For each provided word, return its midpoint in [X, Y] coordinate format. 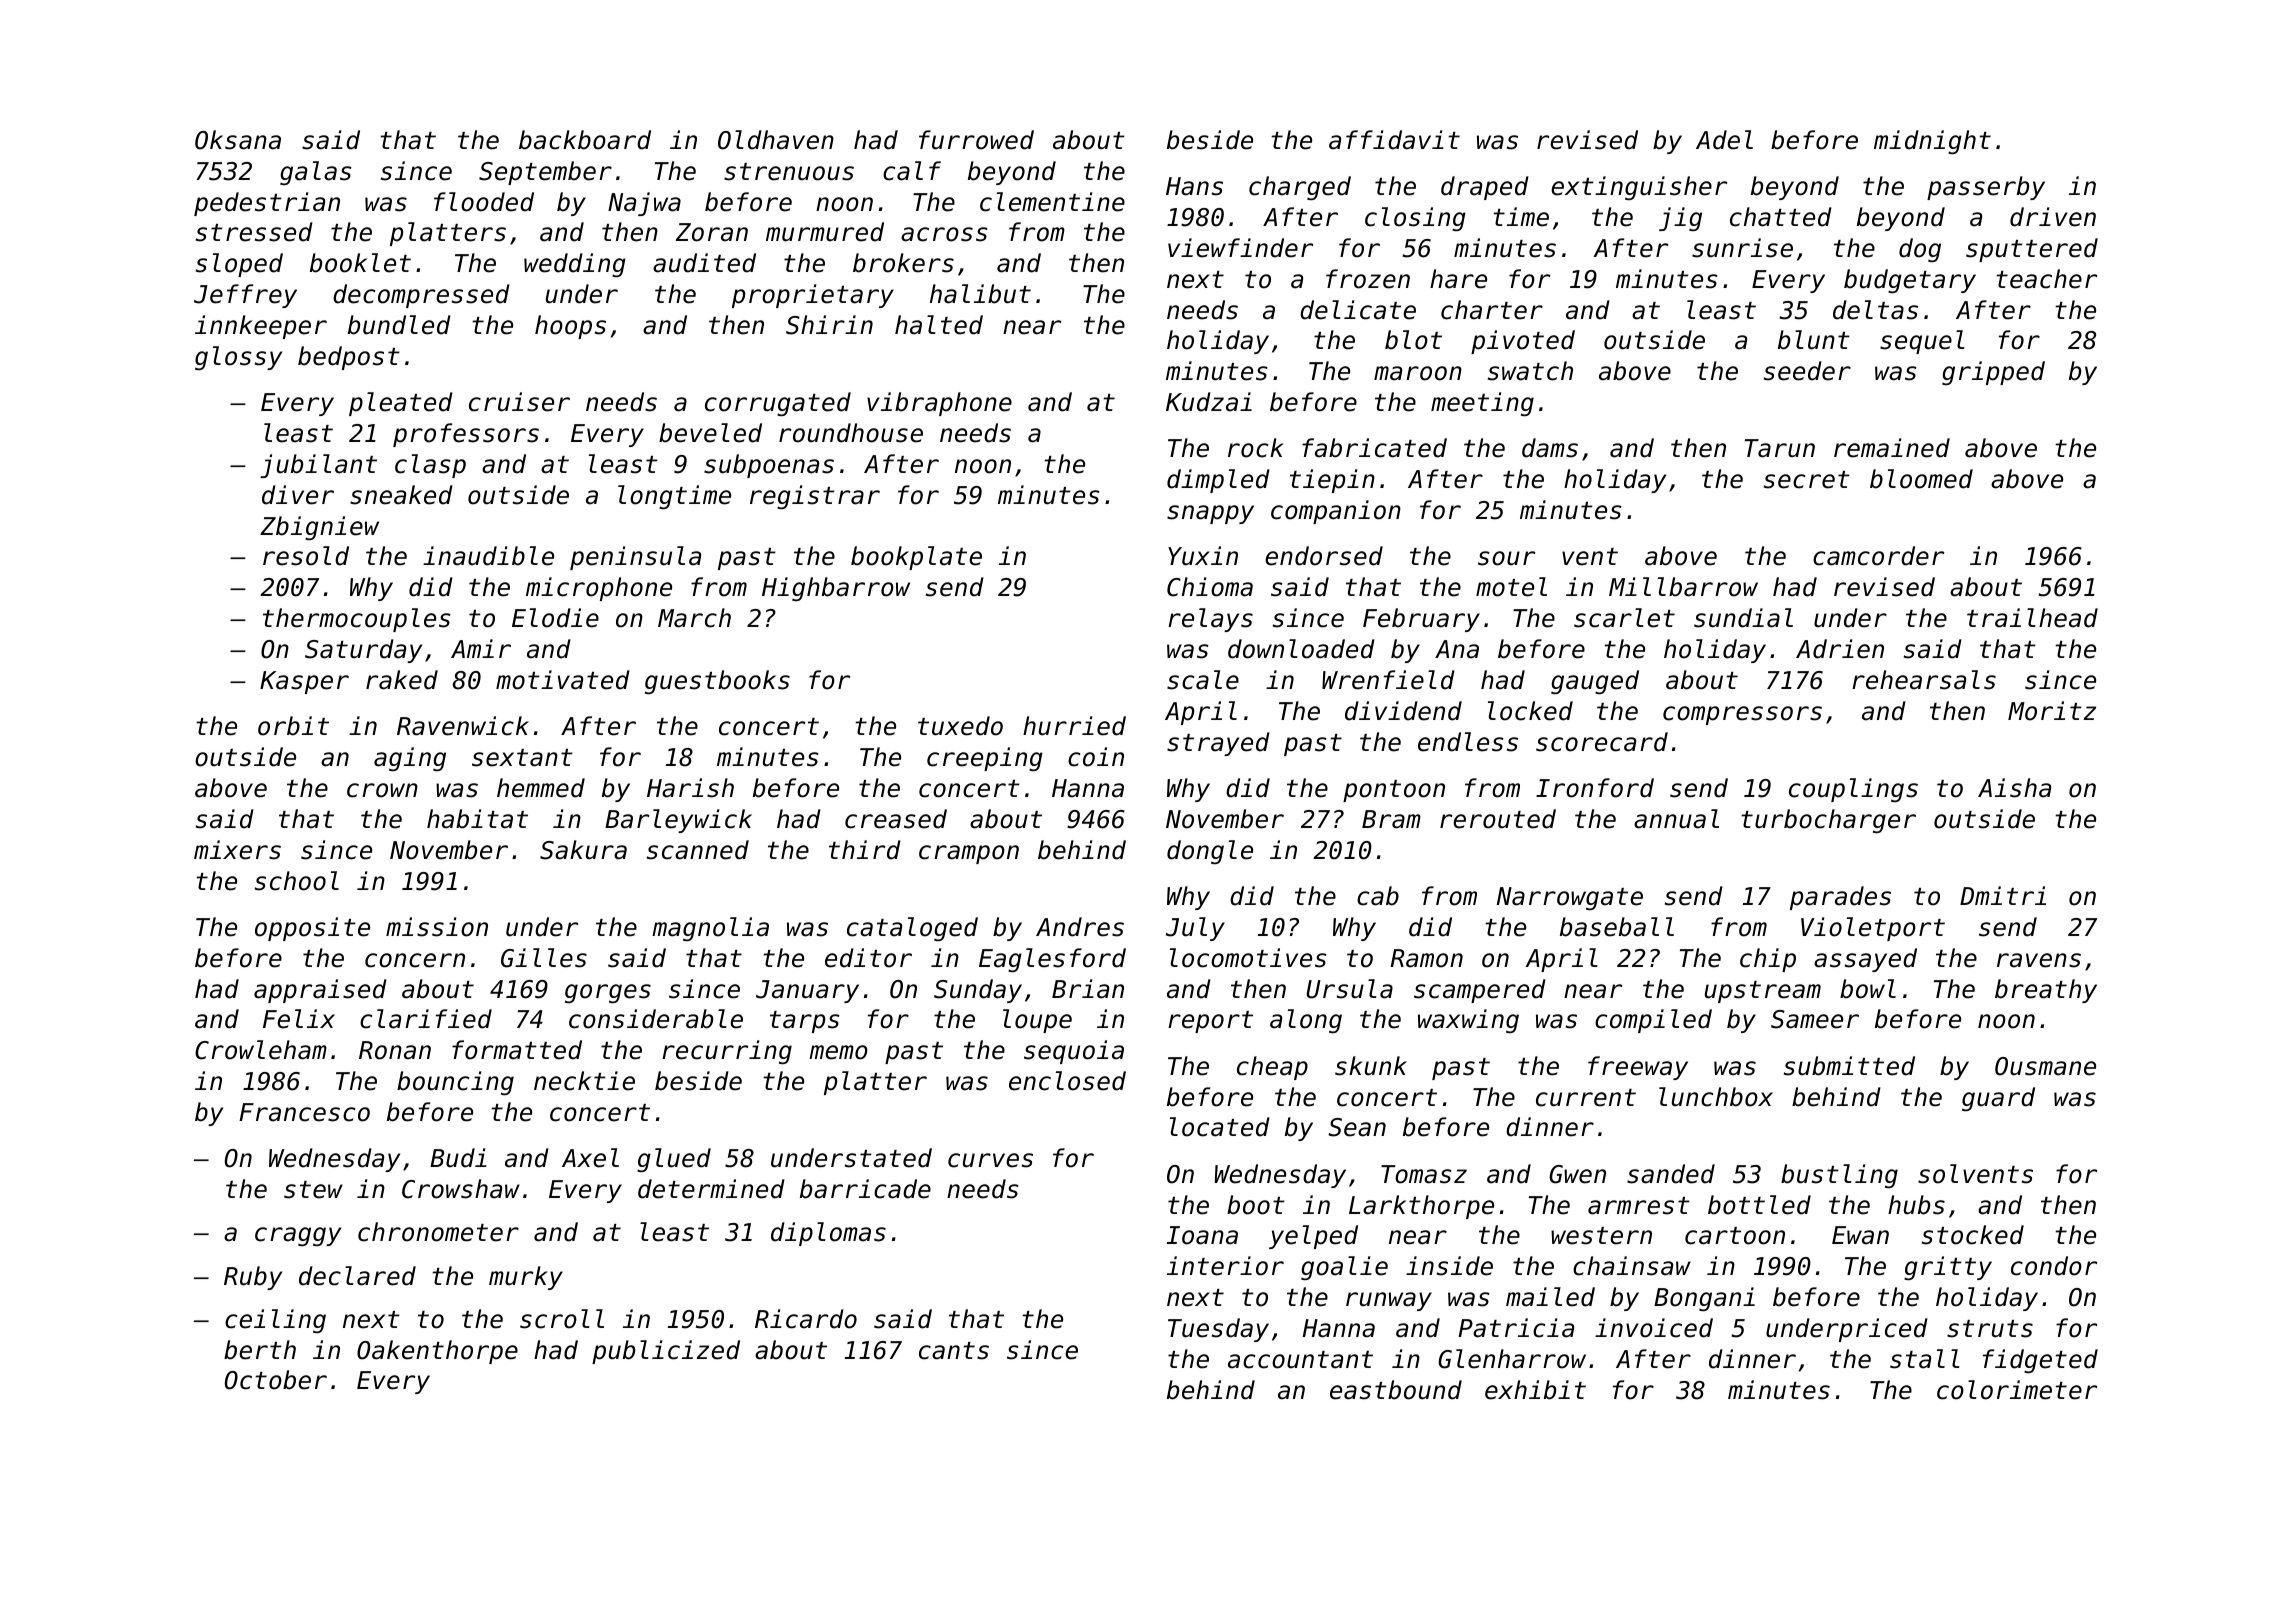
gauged [1595, 682]
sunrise [1742, 248]
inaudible [488, 556]
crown [382, 790]
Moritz [2052, 711]
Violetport [1873, 929]
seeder [1807, 371]
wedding [575, 265]
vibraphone [939, 404]
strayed [1218, 744]
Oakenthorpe [437, 1352]
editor [868, 958]
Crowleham [261, 1050]
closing [1415, 219]
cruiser [519, 402]
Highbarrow [836, 589]
